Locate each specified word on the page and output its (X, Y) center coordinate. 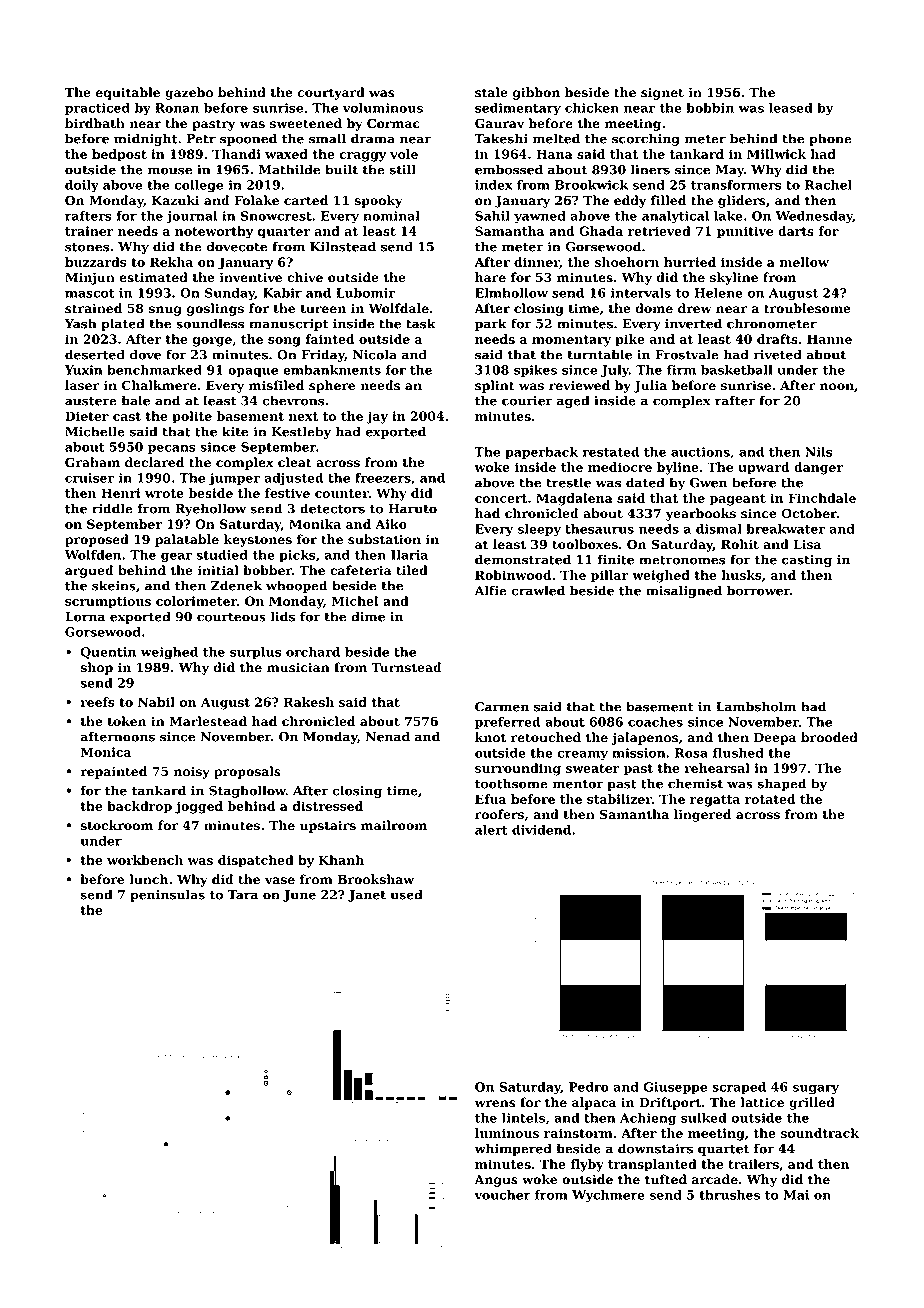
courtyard (331, 93)
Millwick (776, 154)
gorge (212, 342)
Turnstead (406, 667)
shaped (782, 784)
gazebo (189, 93)
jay (377, 417)
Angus (496, 1181)
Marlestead (208, 721)
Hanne (829, 339)
